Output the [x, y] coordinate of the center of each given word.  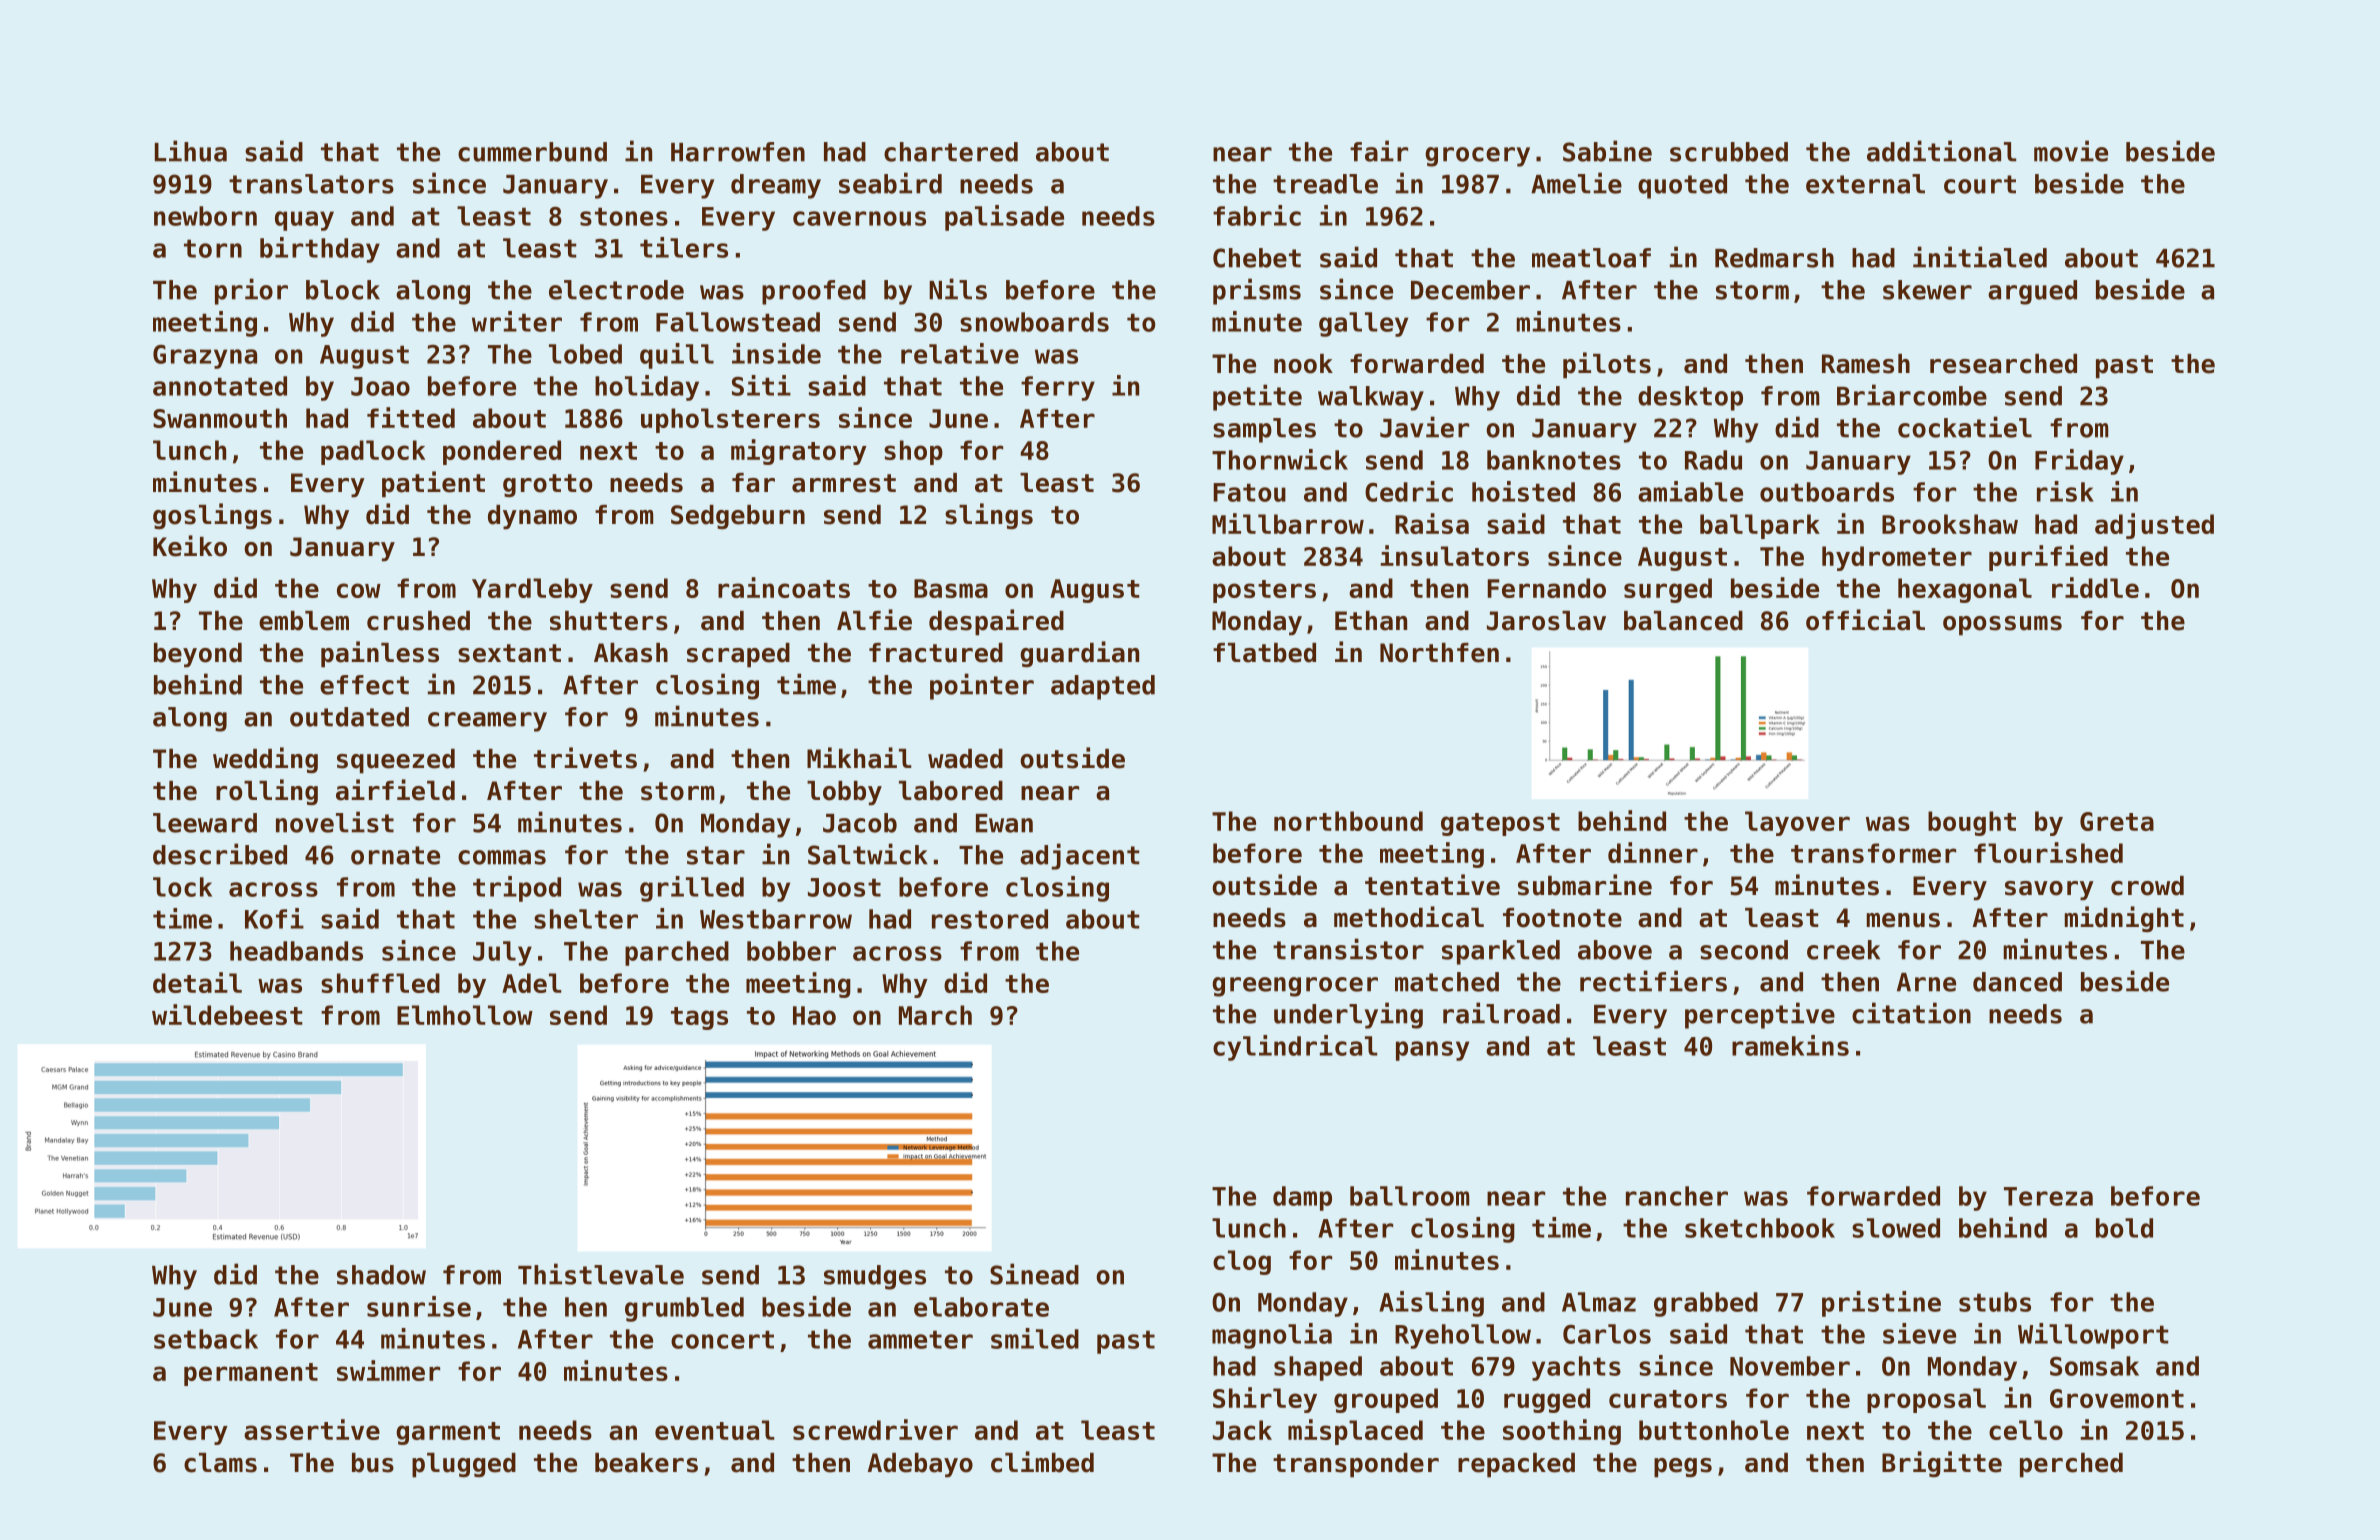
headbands [296, 951]
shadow [381, 1275]
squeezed [396, 761]
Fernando [1546, 588]
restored [990, 919]
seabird [890, 183]
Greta [2117, 821]
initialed [1980, 257]
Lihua [191, 151]
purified [2048, 558]
